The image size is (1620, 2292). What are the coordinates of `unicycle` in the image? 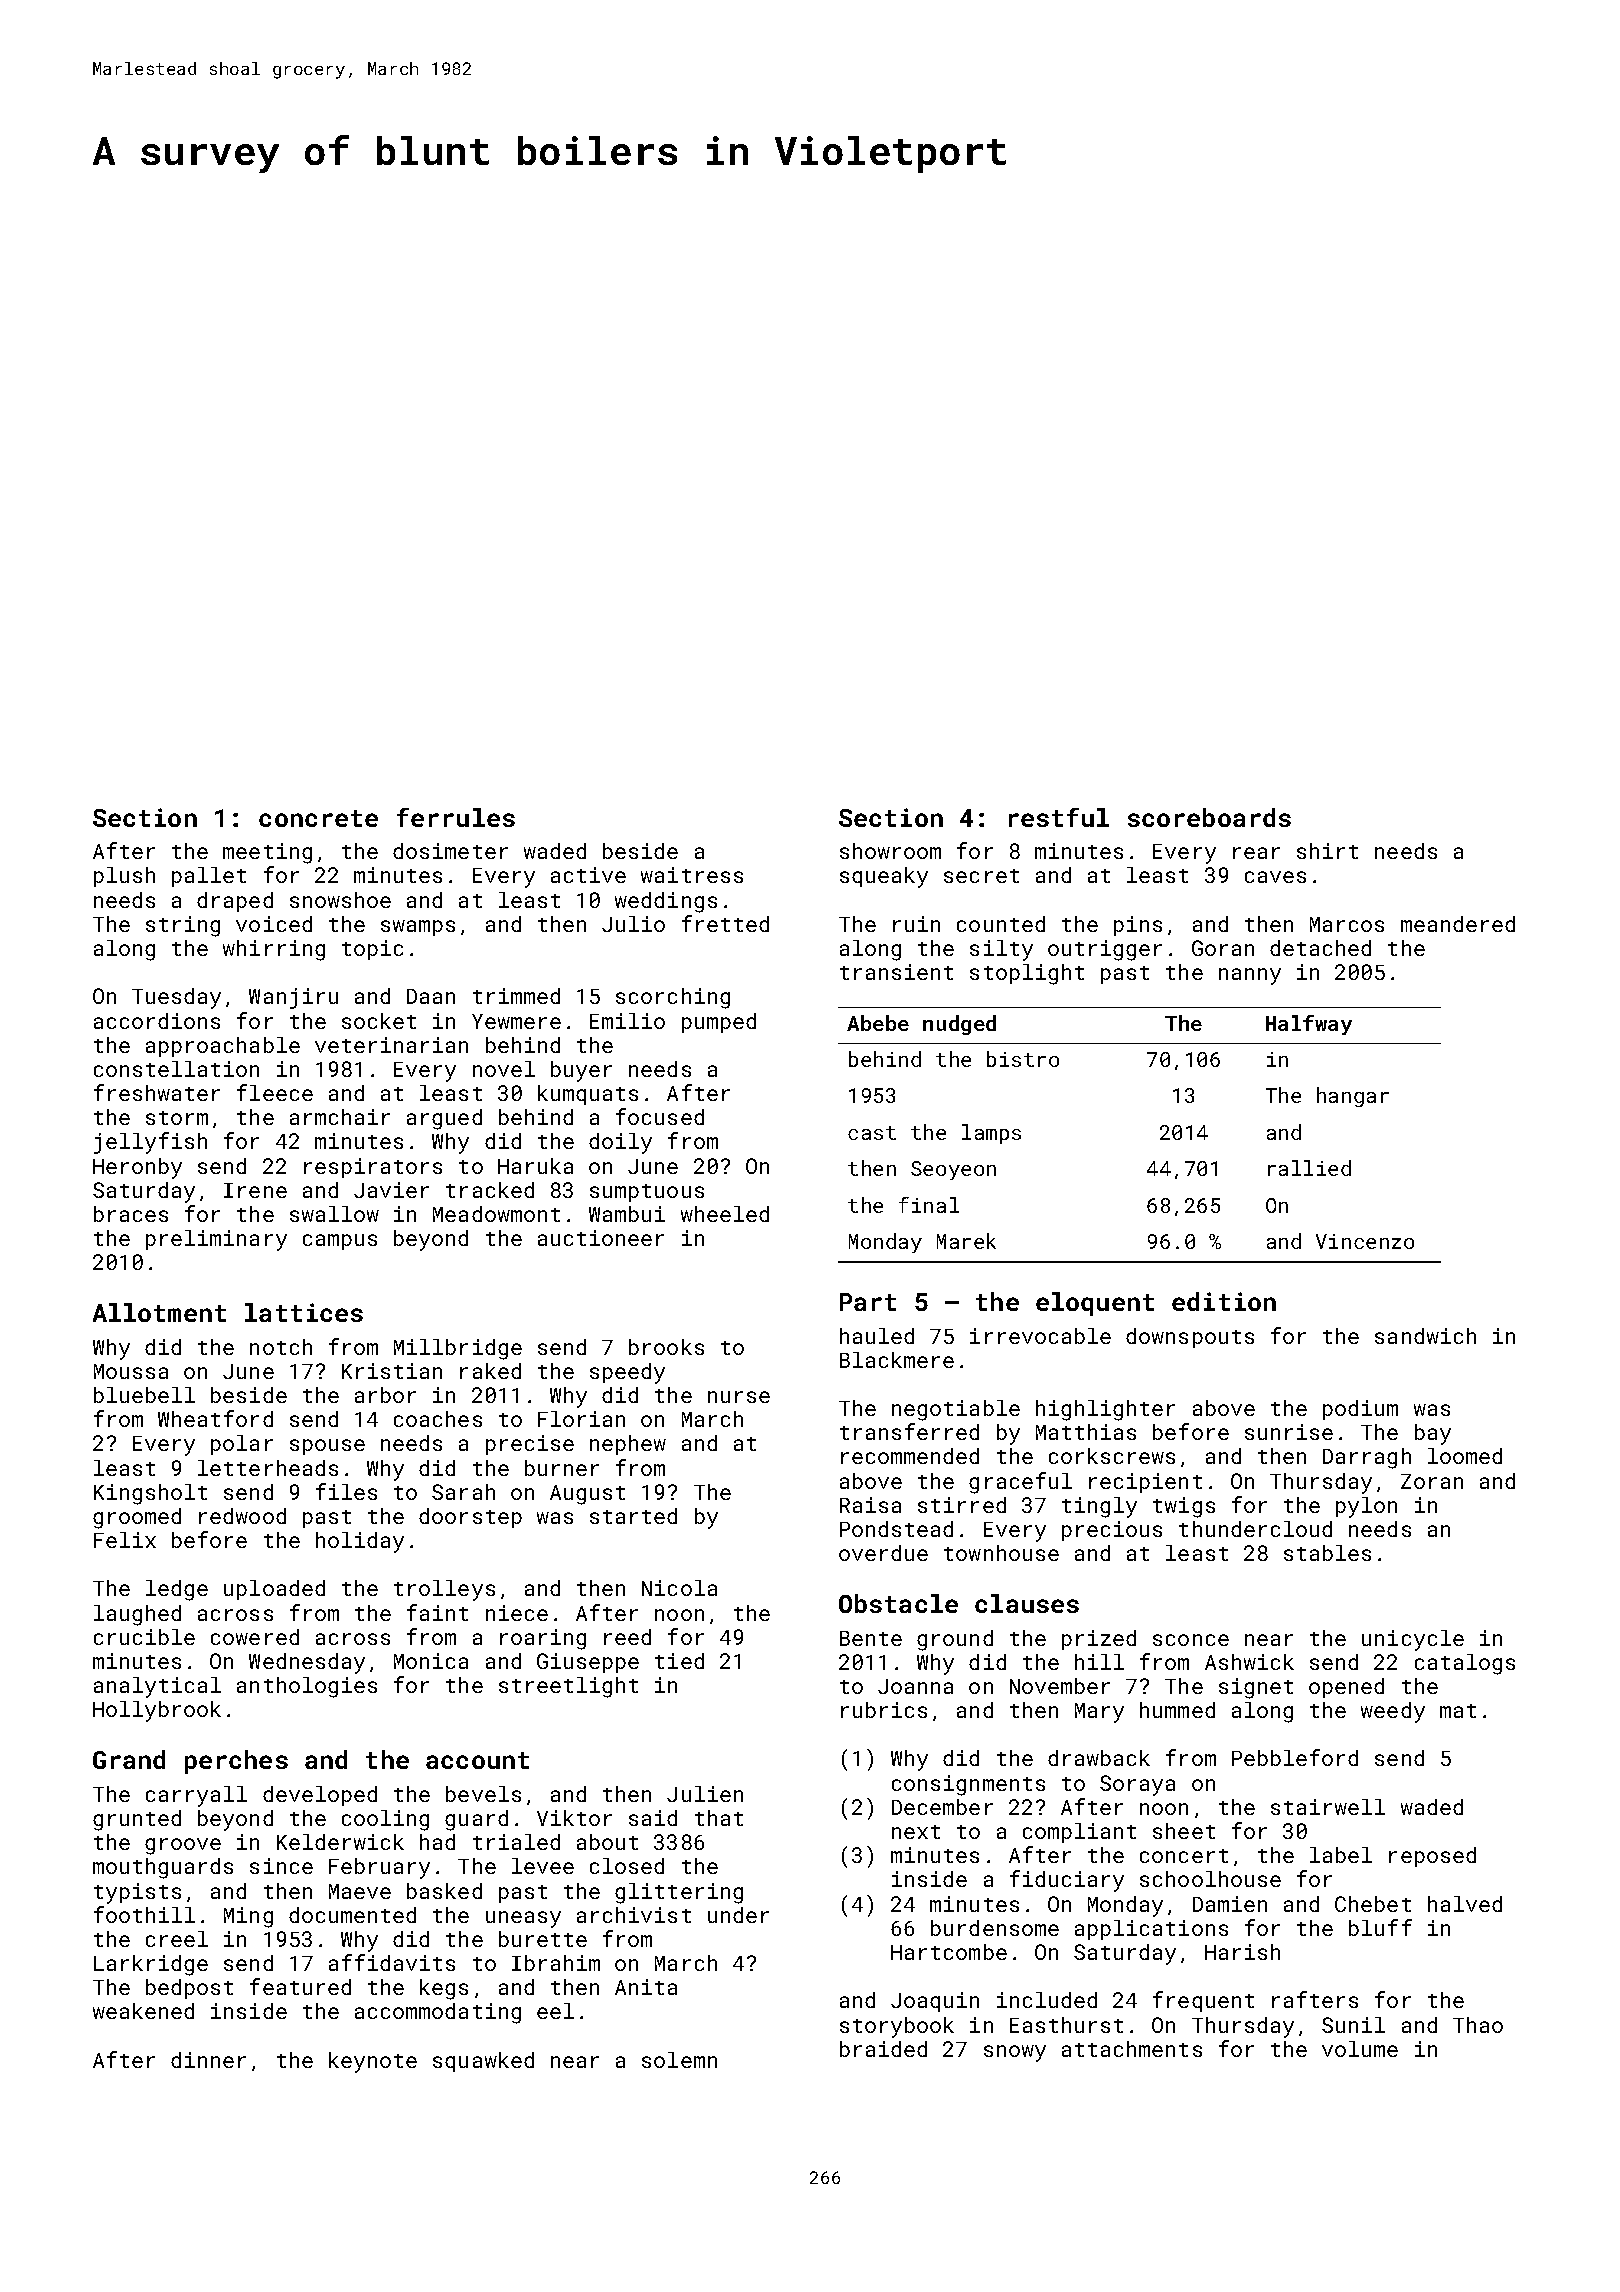 It's located at (1413, 1640).
